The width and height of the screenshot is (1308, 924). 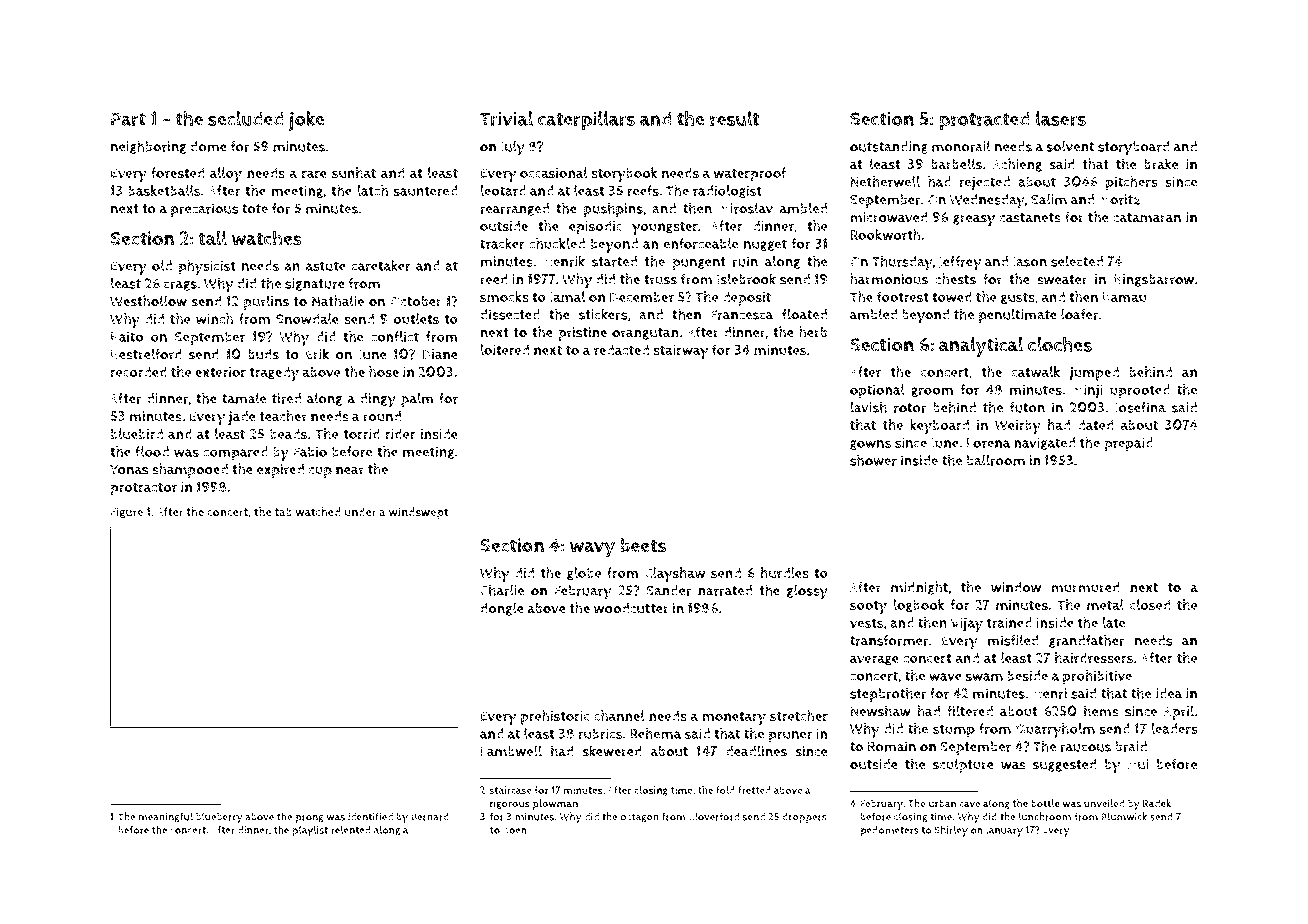 What do you see at coordinates (1087, 391) in the screenshot?
I see `Minji` at bounding box center [1087, 391].
